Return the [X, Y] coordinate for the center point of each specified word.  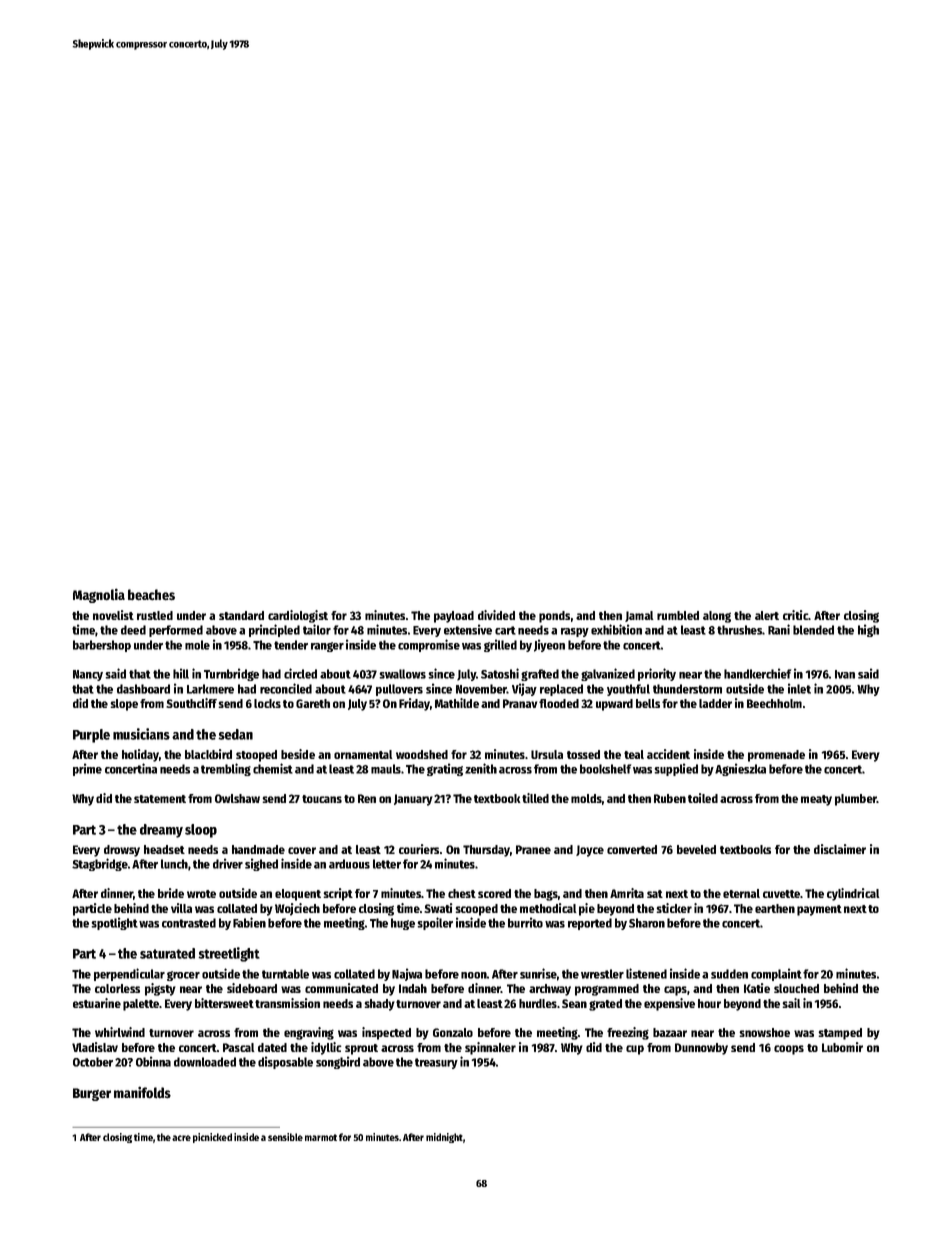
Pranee [533, 849]
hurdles [538, 1003]
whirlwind [120, 1032]
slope [124, 705]
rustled [155, 615]
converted [632, 849]
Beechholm [774, 703]
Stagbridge [100, 864]
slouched [796, 988]
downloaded [205, 1062]
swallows [402, 674]
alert [767, 615]
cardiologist [298, 616]
